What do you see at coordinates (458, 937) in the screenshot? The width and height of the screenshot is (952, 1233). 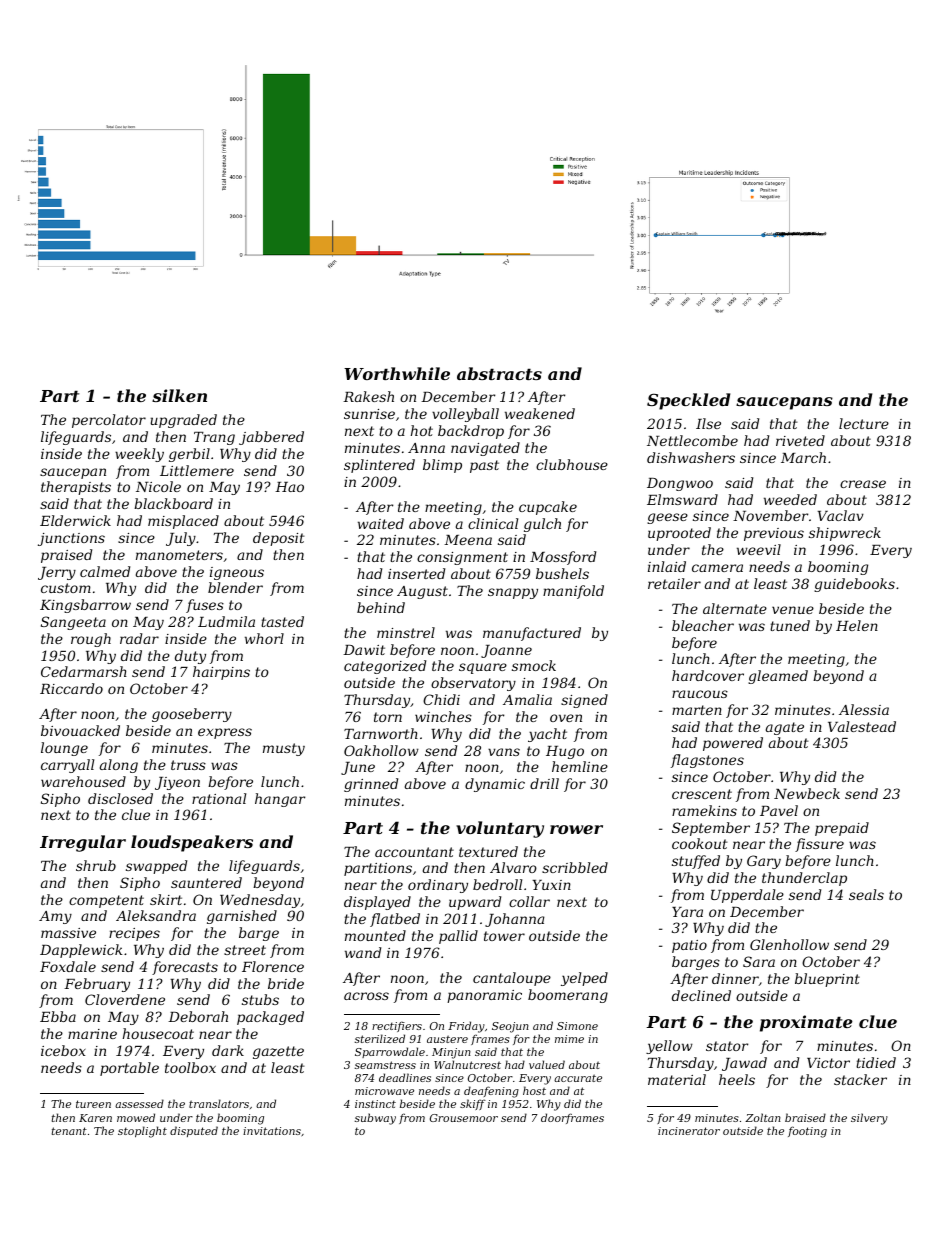 I see `pallid` at bounding box center [458, 937].
